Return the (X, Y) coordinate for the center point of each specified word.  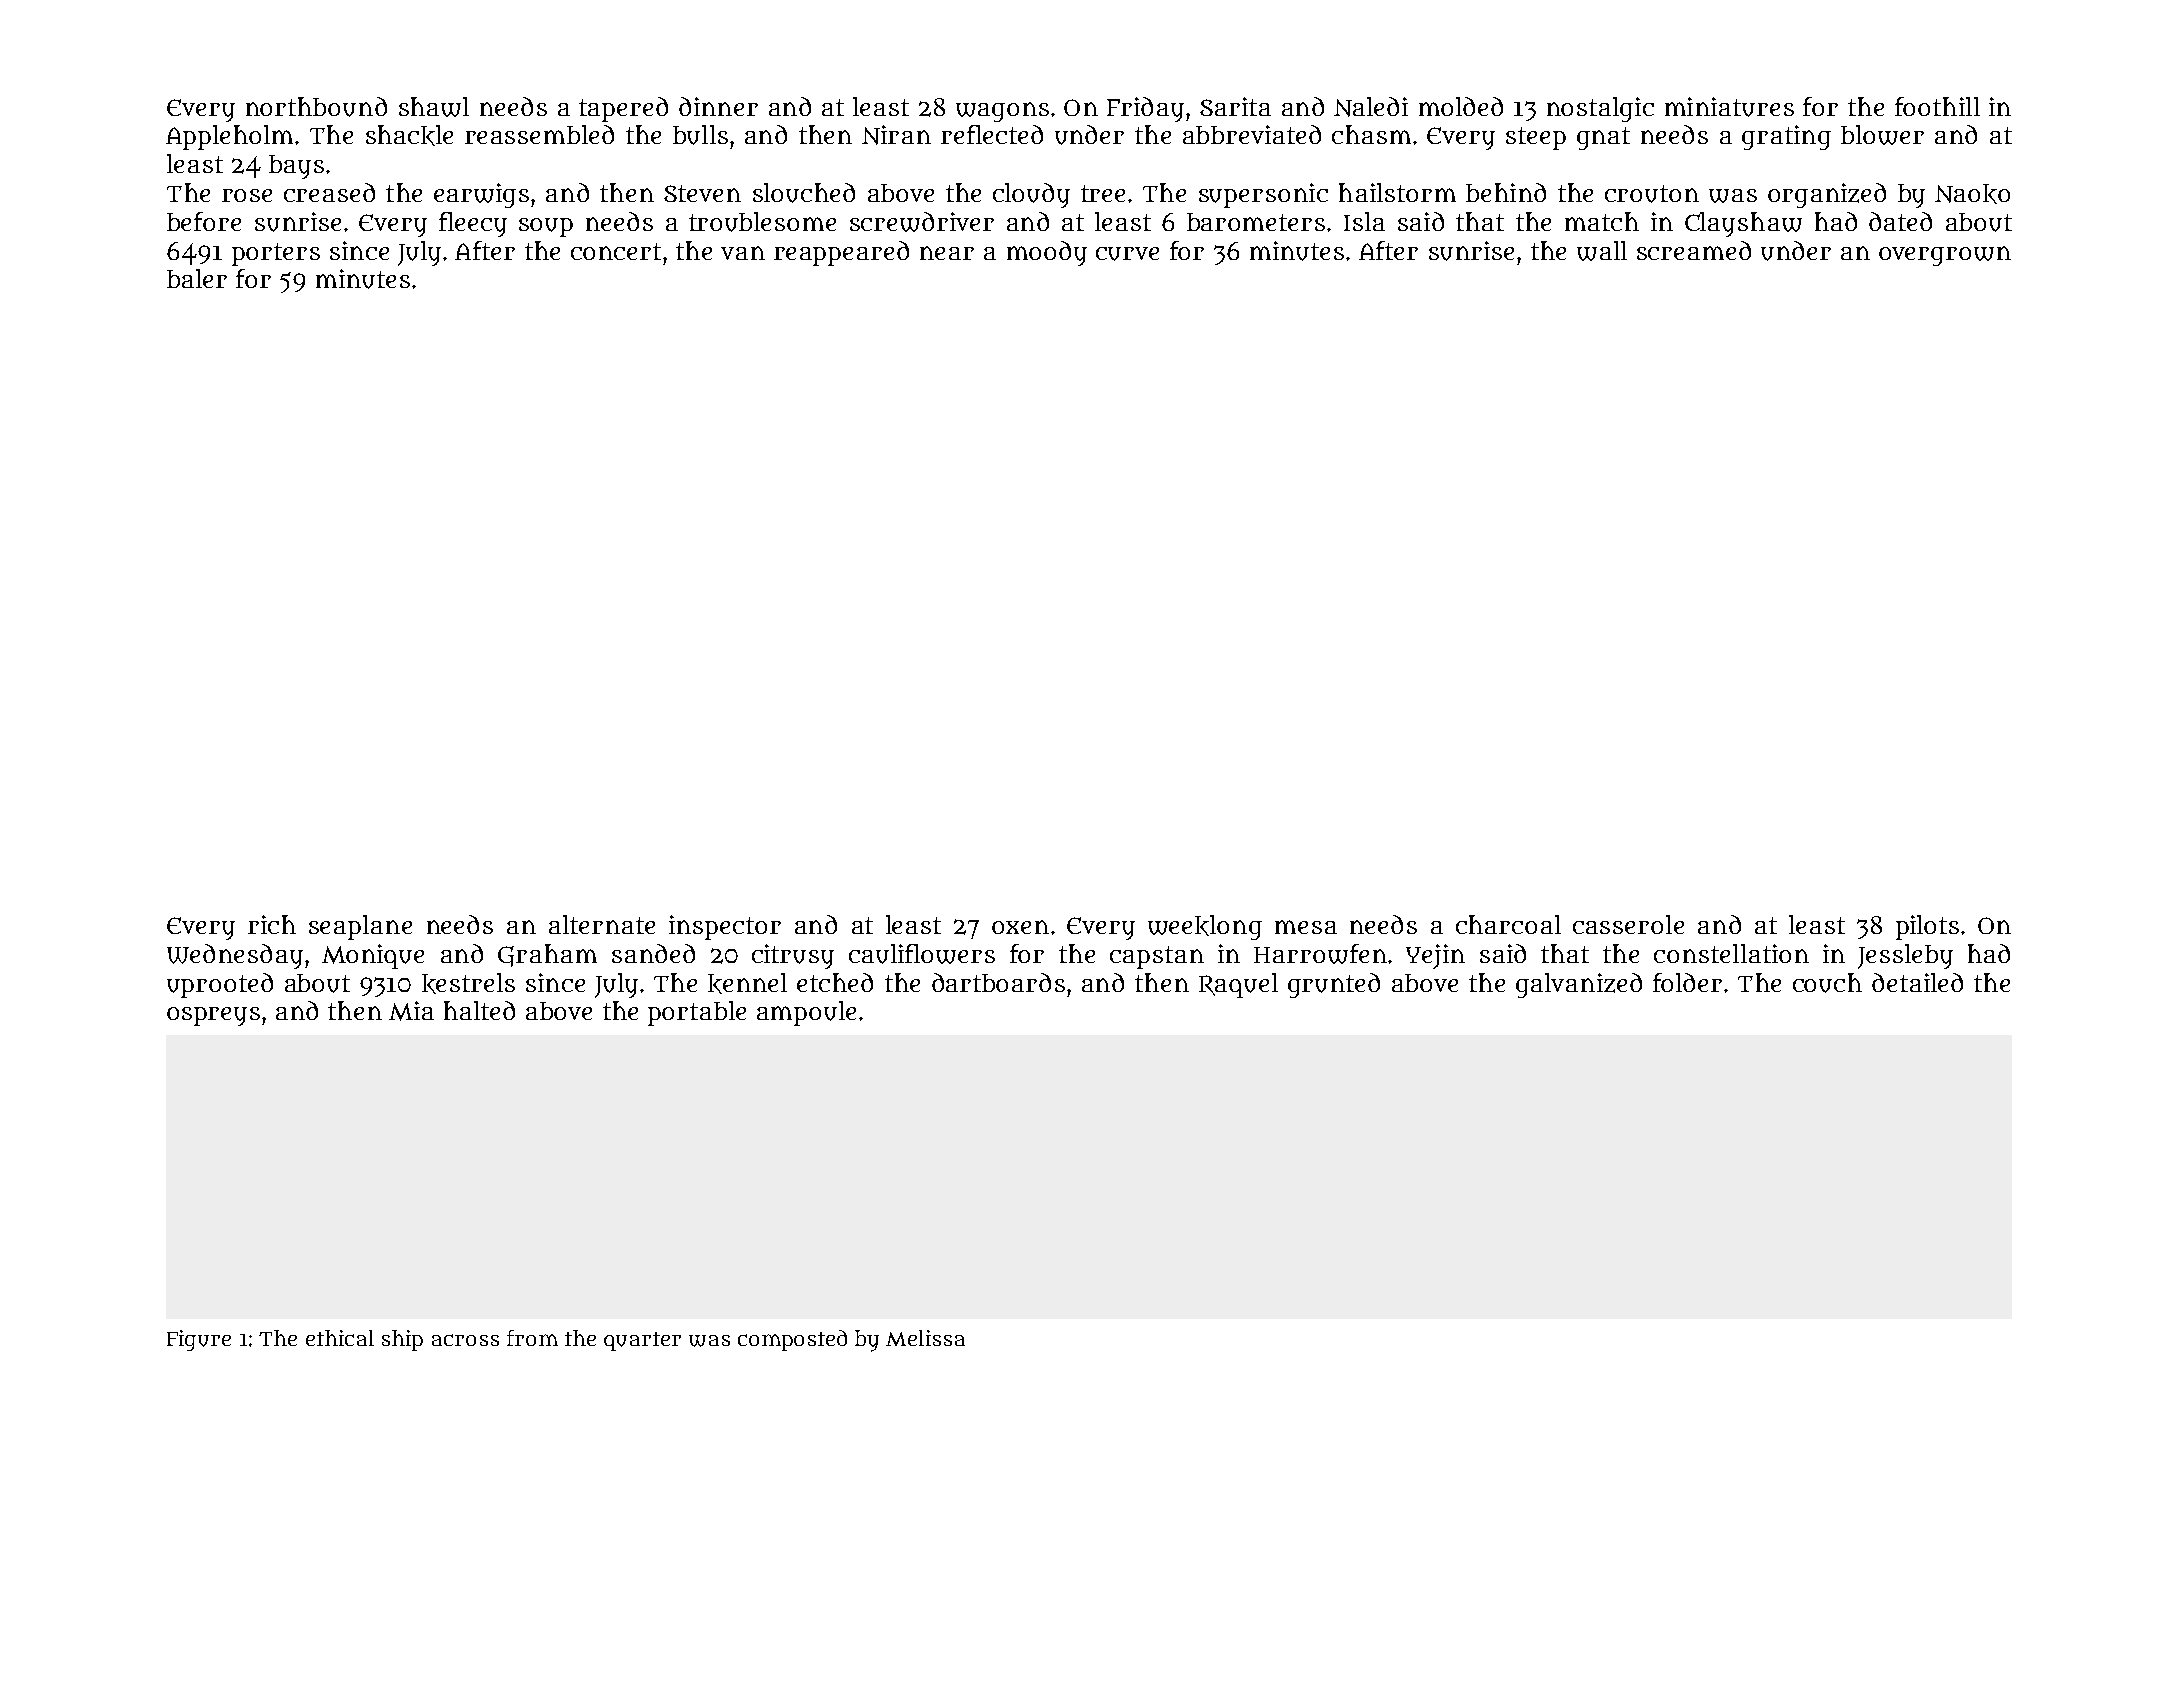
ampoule (806, 1013)
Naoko (1972, 194)
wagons (1002, 112)
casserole (1628, 924)
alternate (602, 924)
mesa (1306, 927)
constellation (1731, 953)
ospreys (213, 1016)
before (204, 221)
